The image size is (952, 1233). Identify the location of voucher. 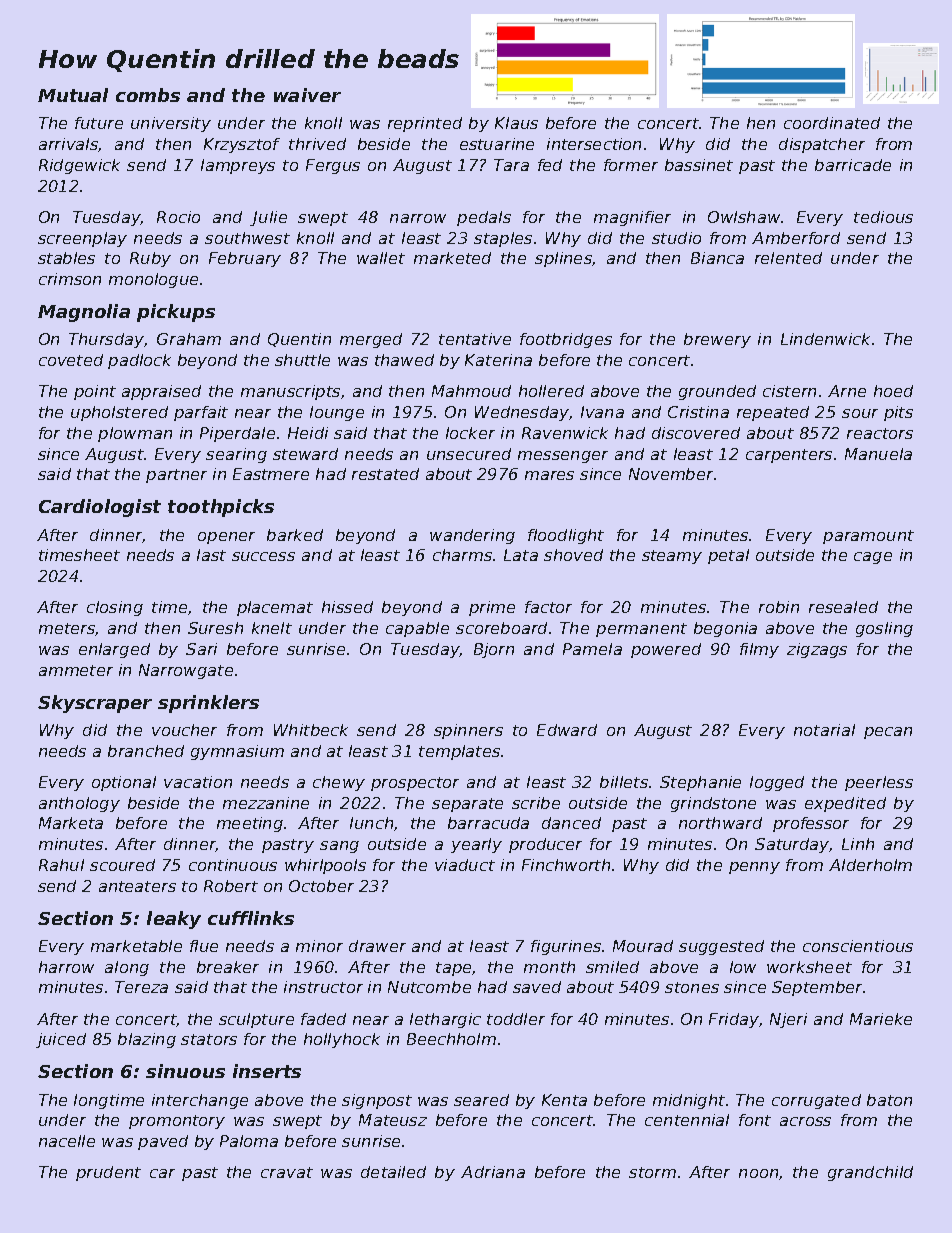
(184, 730).
